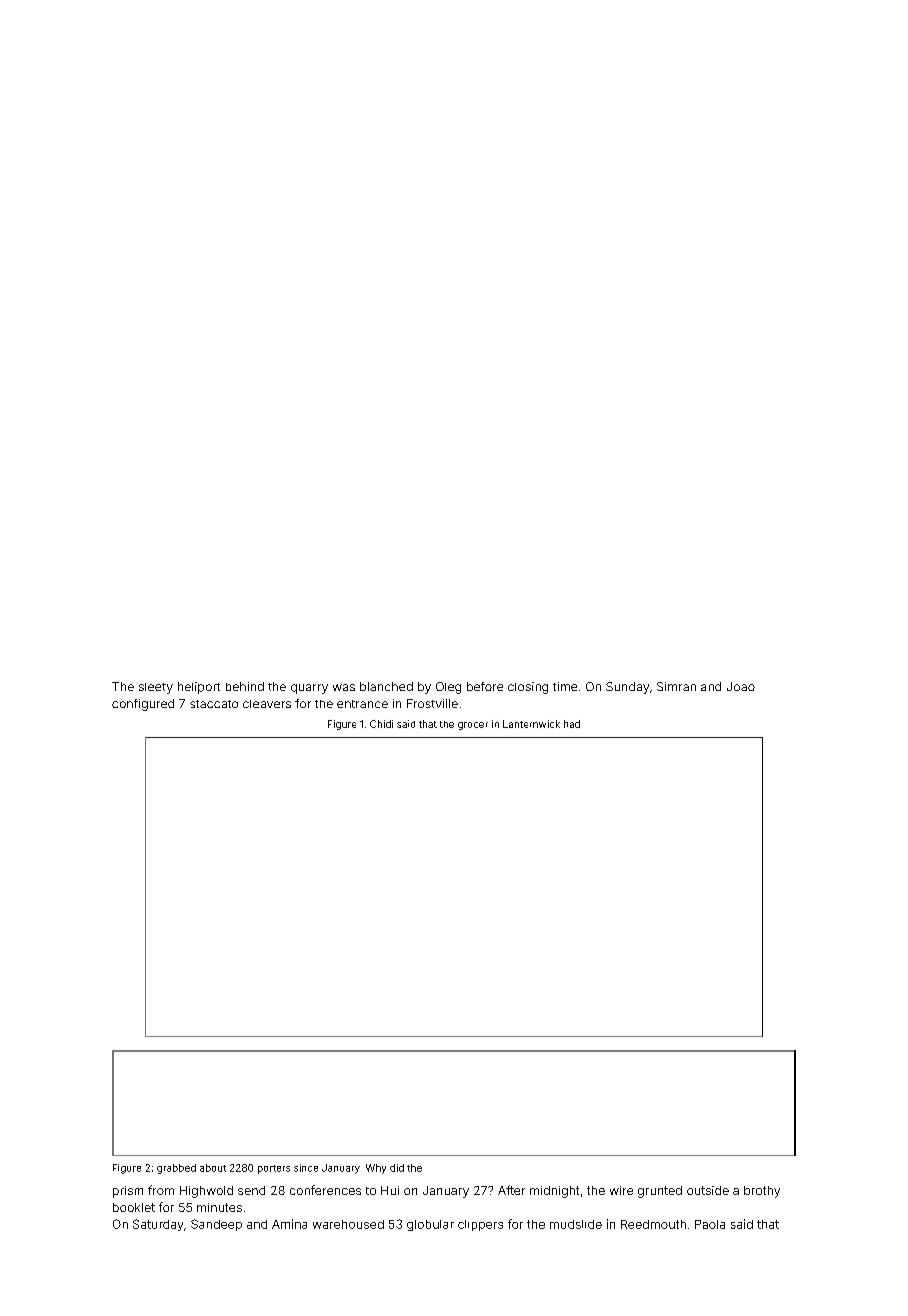  I want to click on did, so click(397, 1168).
